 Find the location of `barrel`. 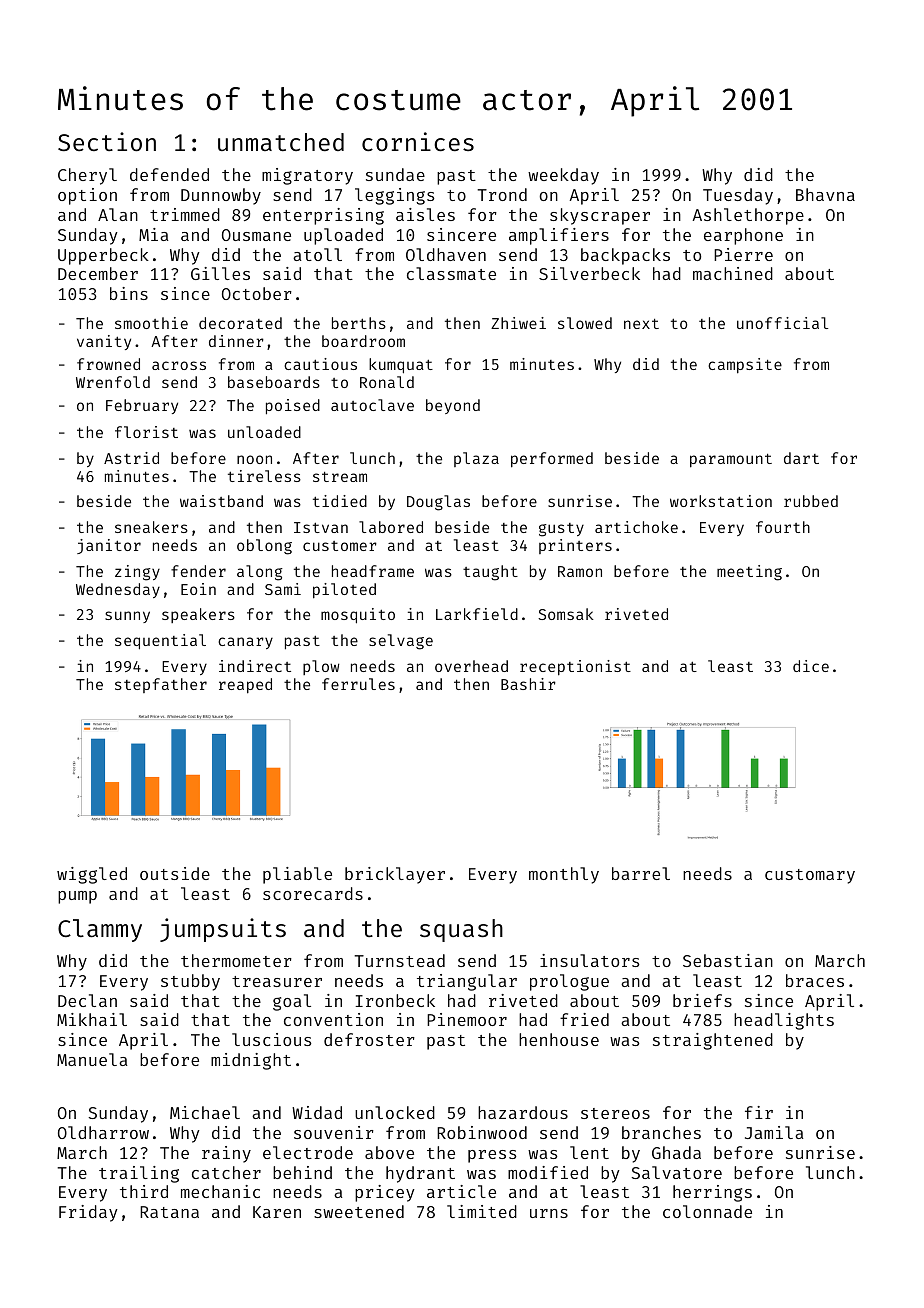

barrel is located at coordinates (641, 873).
